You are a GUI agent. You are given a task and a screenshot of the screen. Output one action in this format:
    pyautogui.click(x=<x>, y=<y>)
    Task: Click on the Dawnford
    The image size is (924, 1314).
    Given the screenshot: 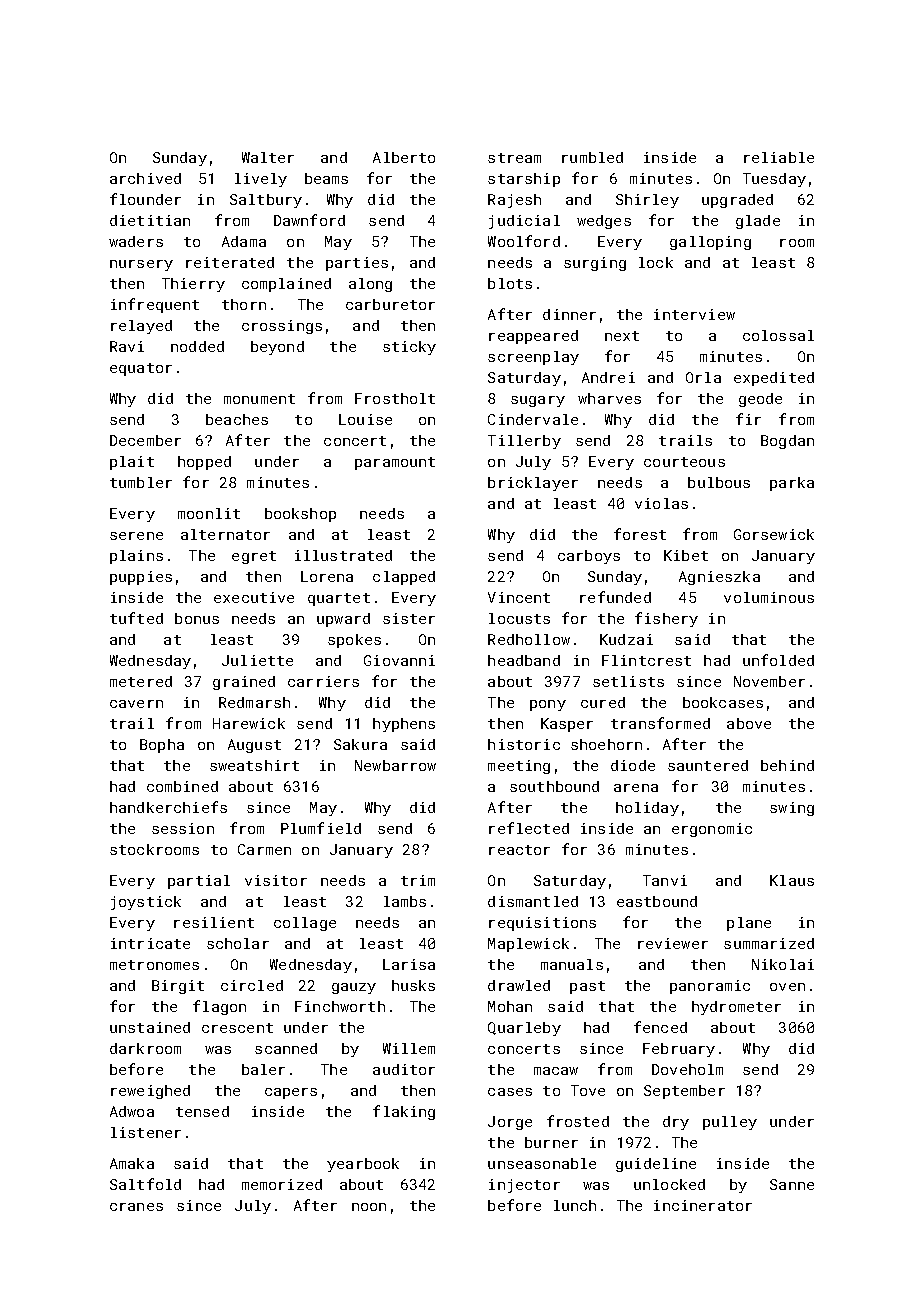 What is the action you would take?
    pyautogui.click(x=309, y=220)
